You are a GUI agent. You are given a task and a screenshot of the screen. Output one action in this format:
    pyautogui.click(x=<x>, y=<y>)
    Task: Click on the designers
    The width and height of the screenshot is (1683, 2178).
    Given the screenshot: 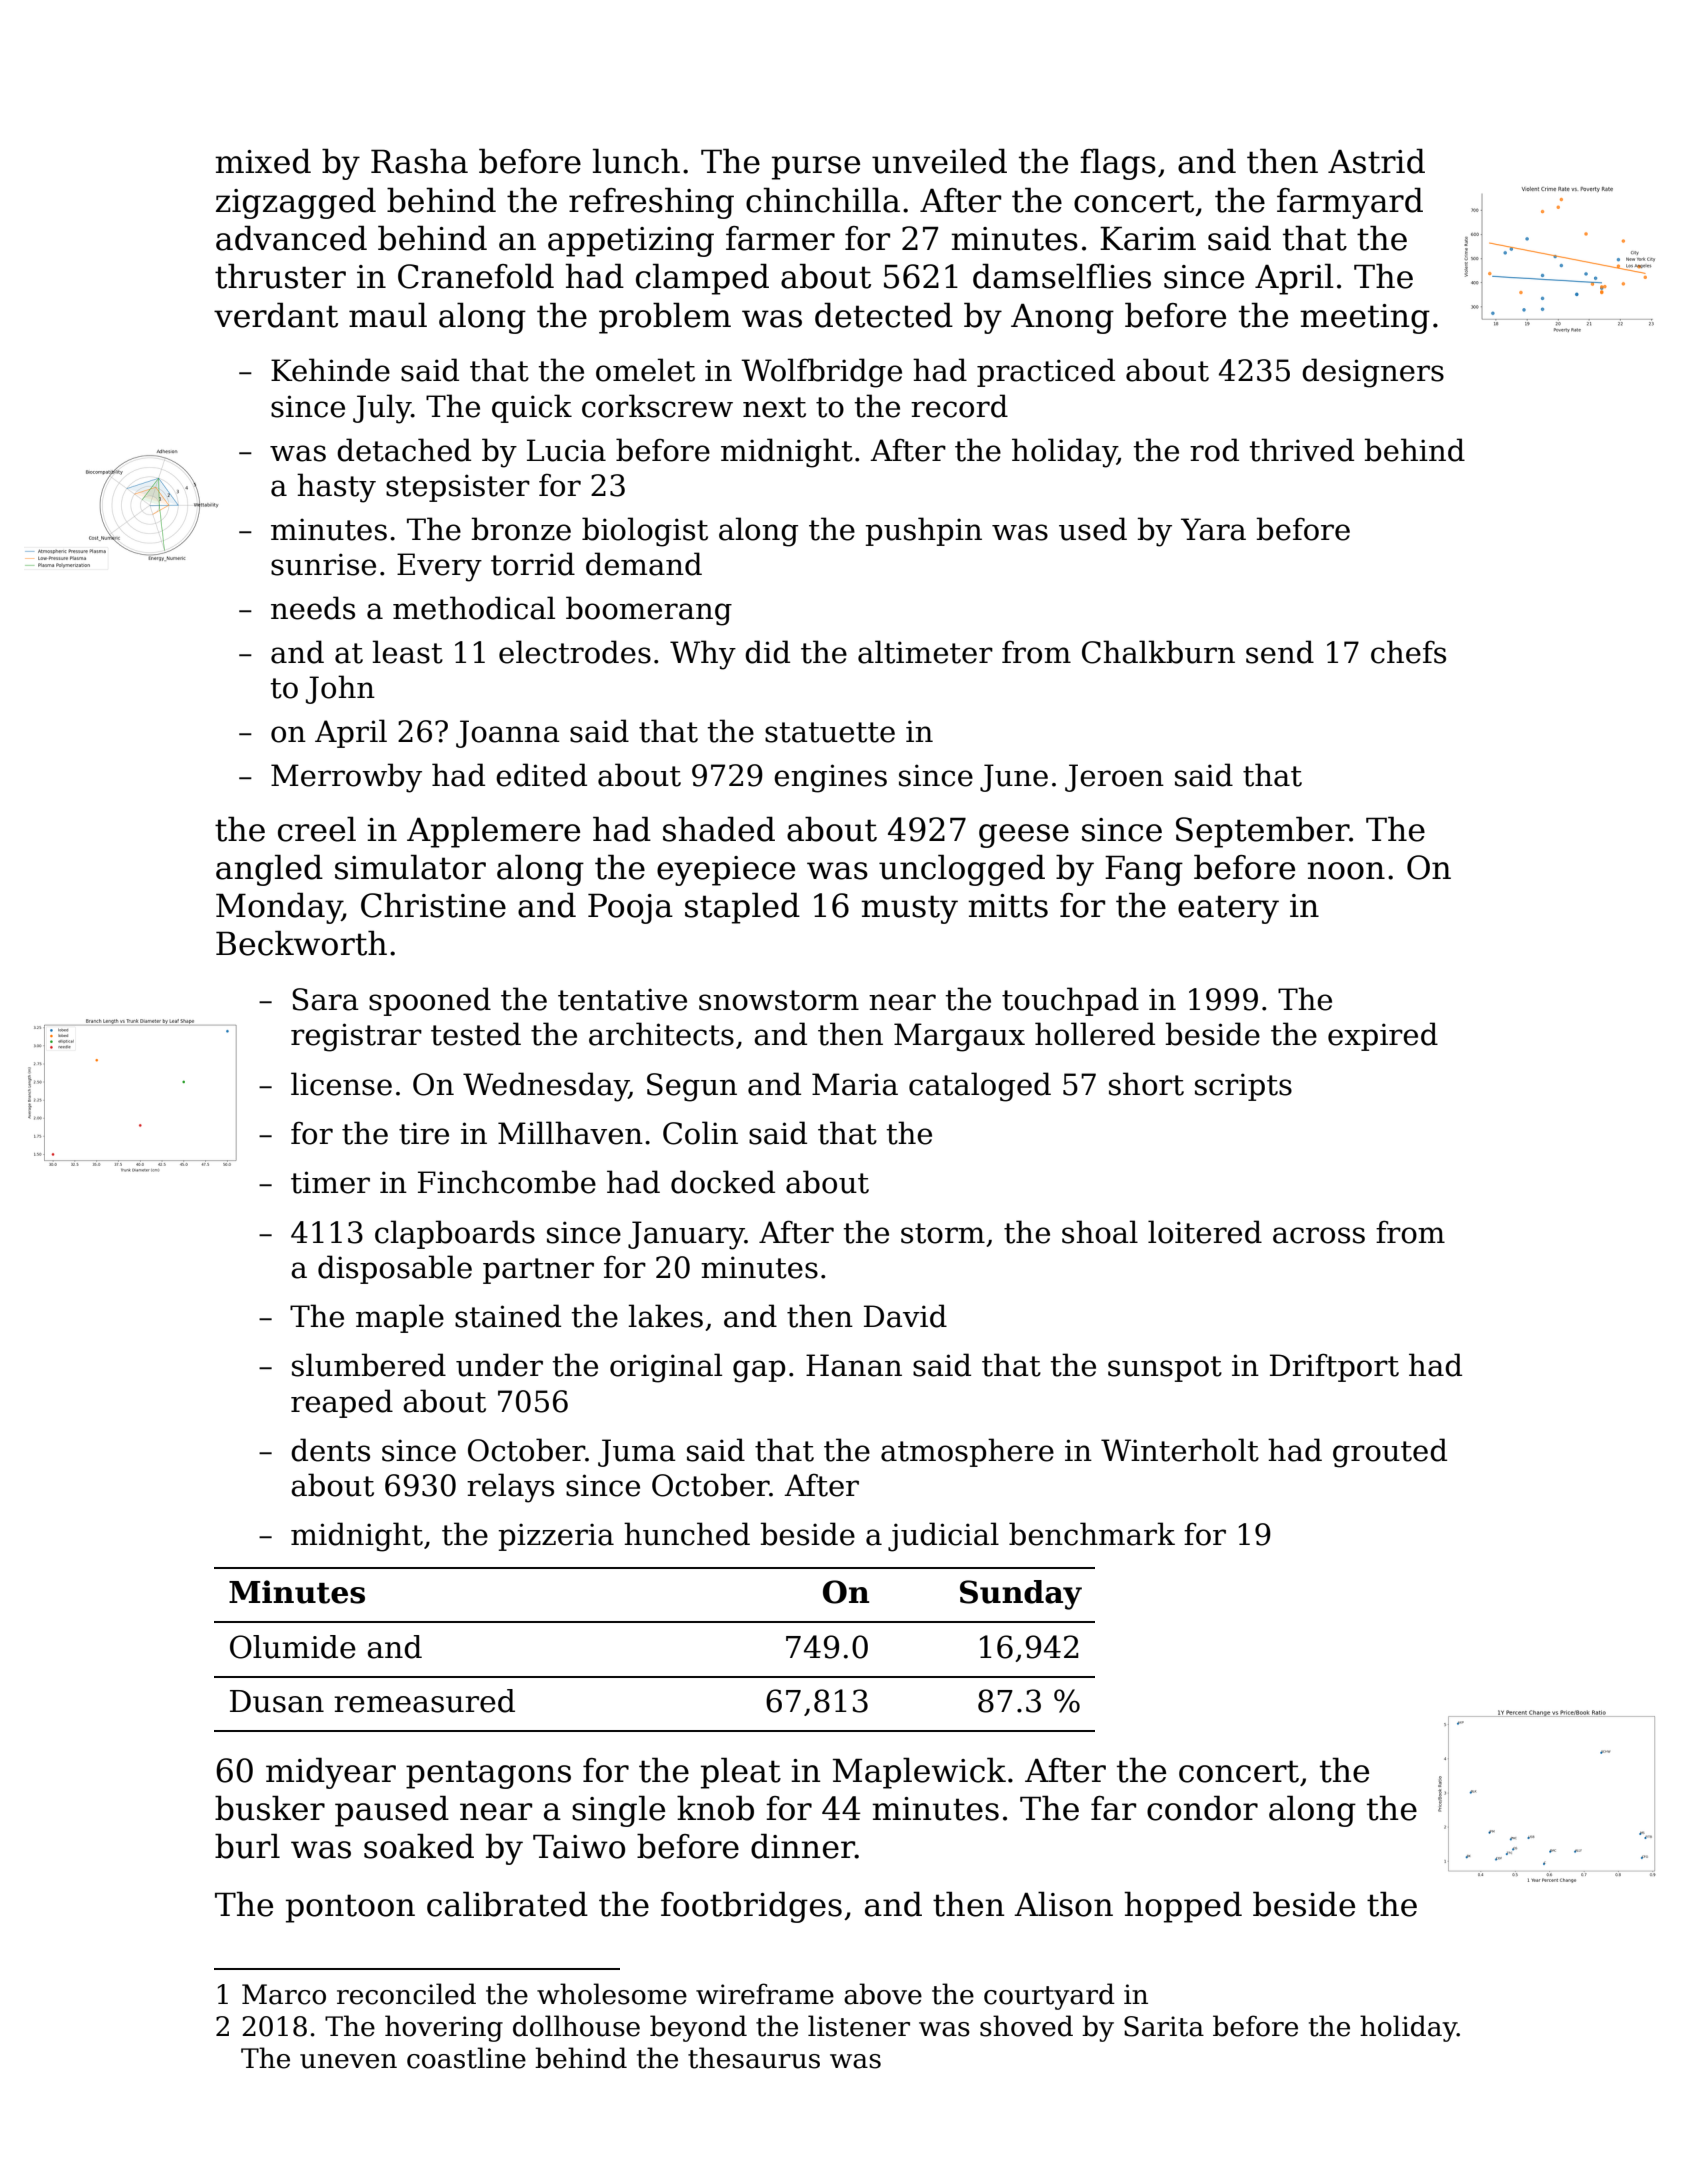 What is the action you would take?
    pyautogui.click(x=1373, y=373)
